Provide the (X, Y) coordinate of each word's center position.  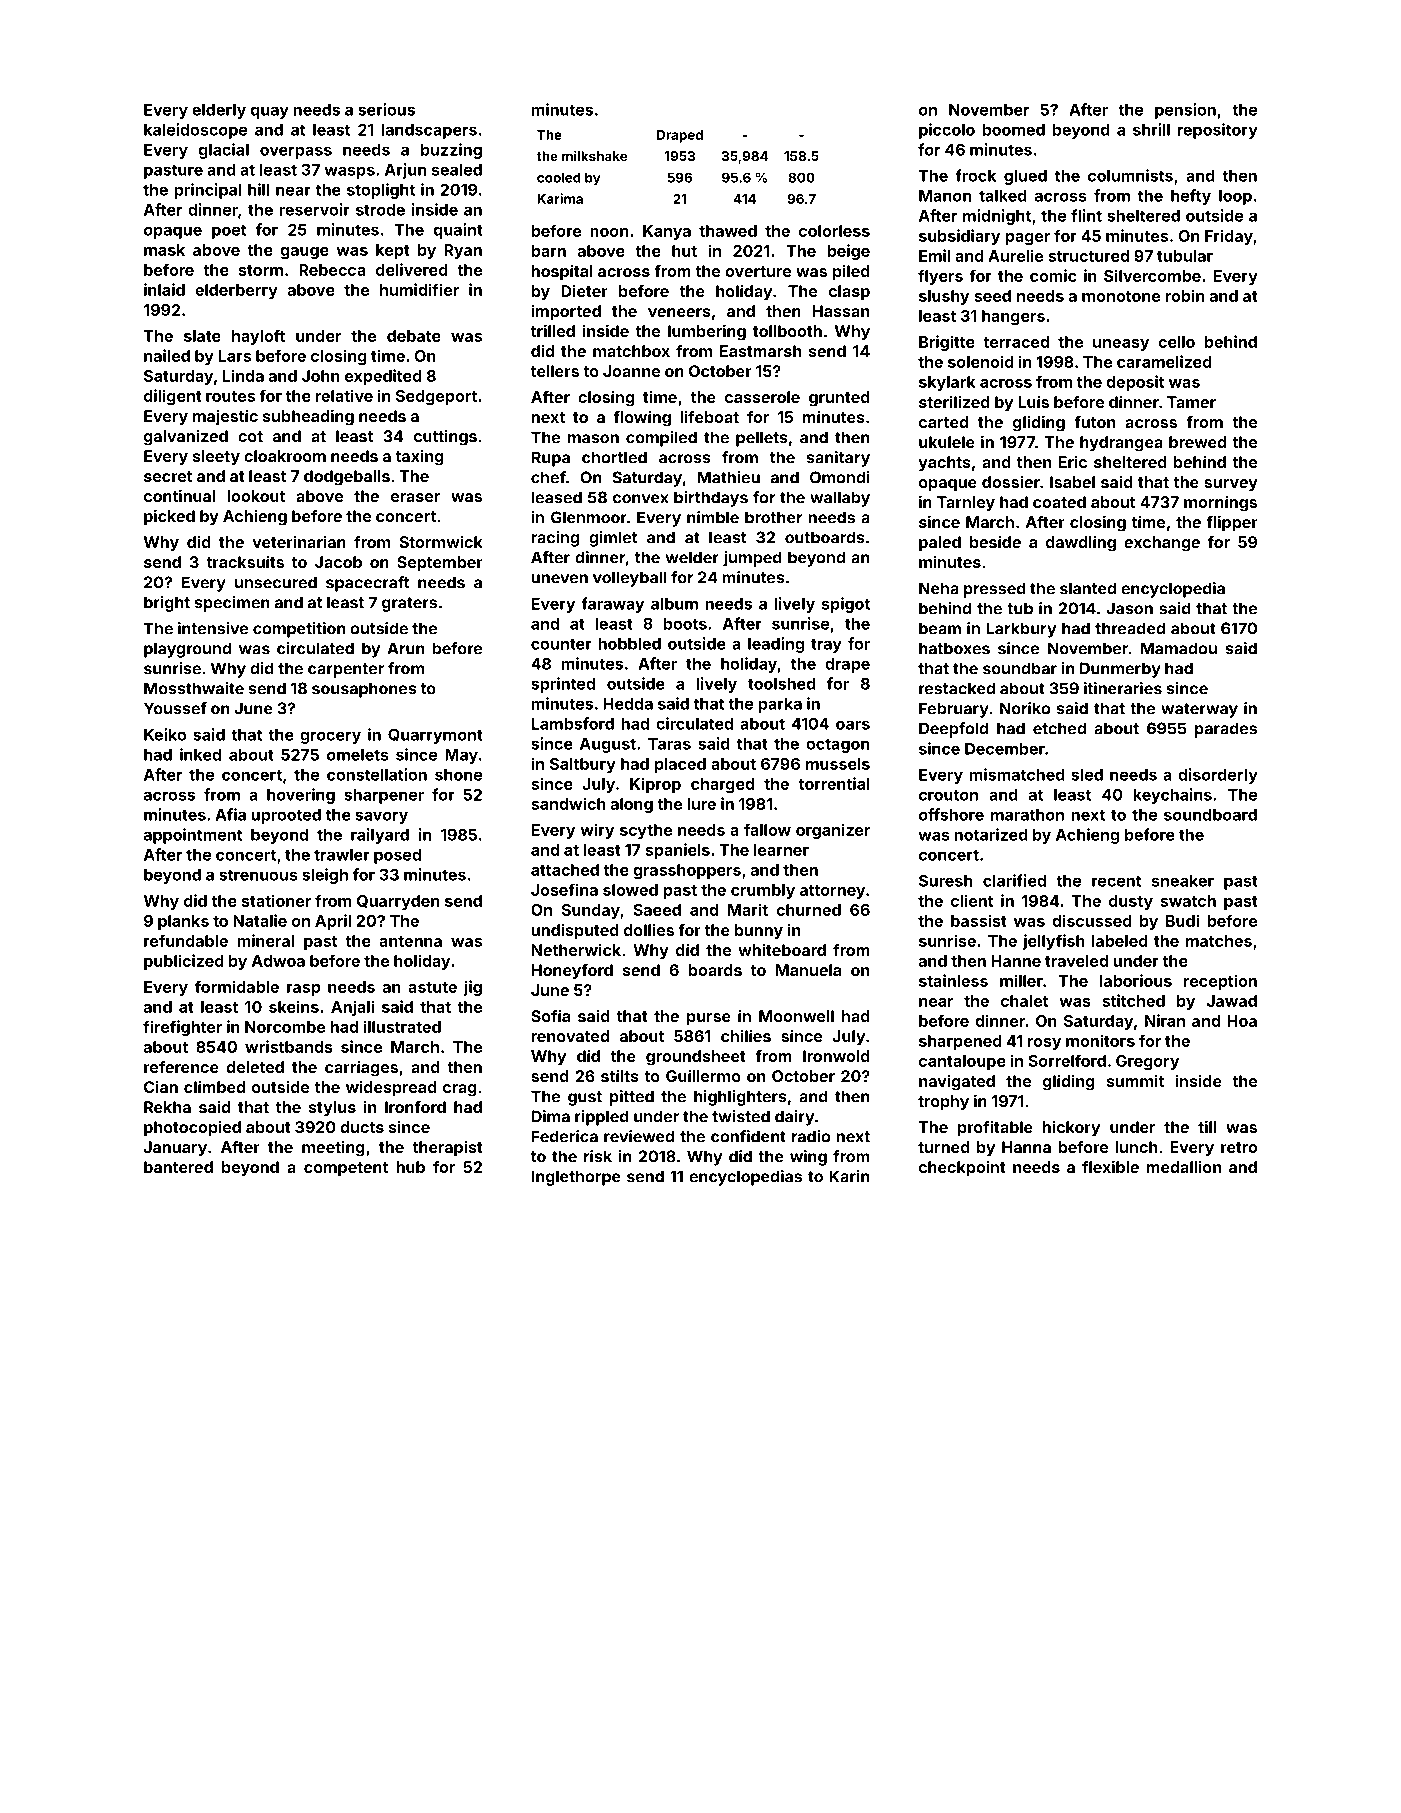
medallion (1183, 1167)
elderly (219, 111)
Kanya (667, 232)
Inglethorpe (576, 1178)
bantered (178, 1167)
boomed (1013, 130)
